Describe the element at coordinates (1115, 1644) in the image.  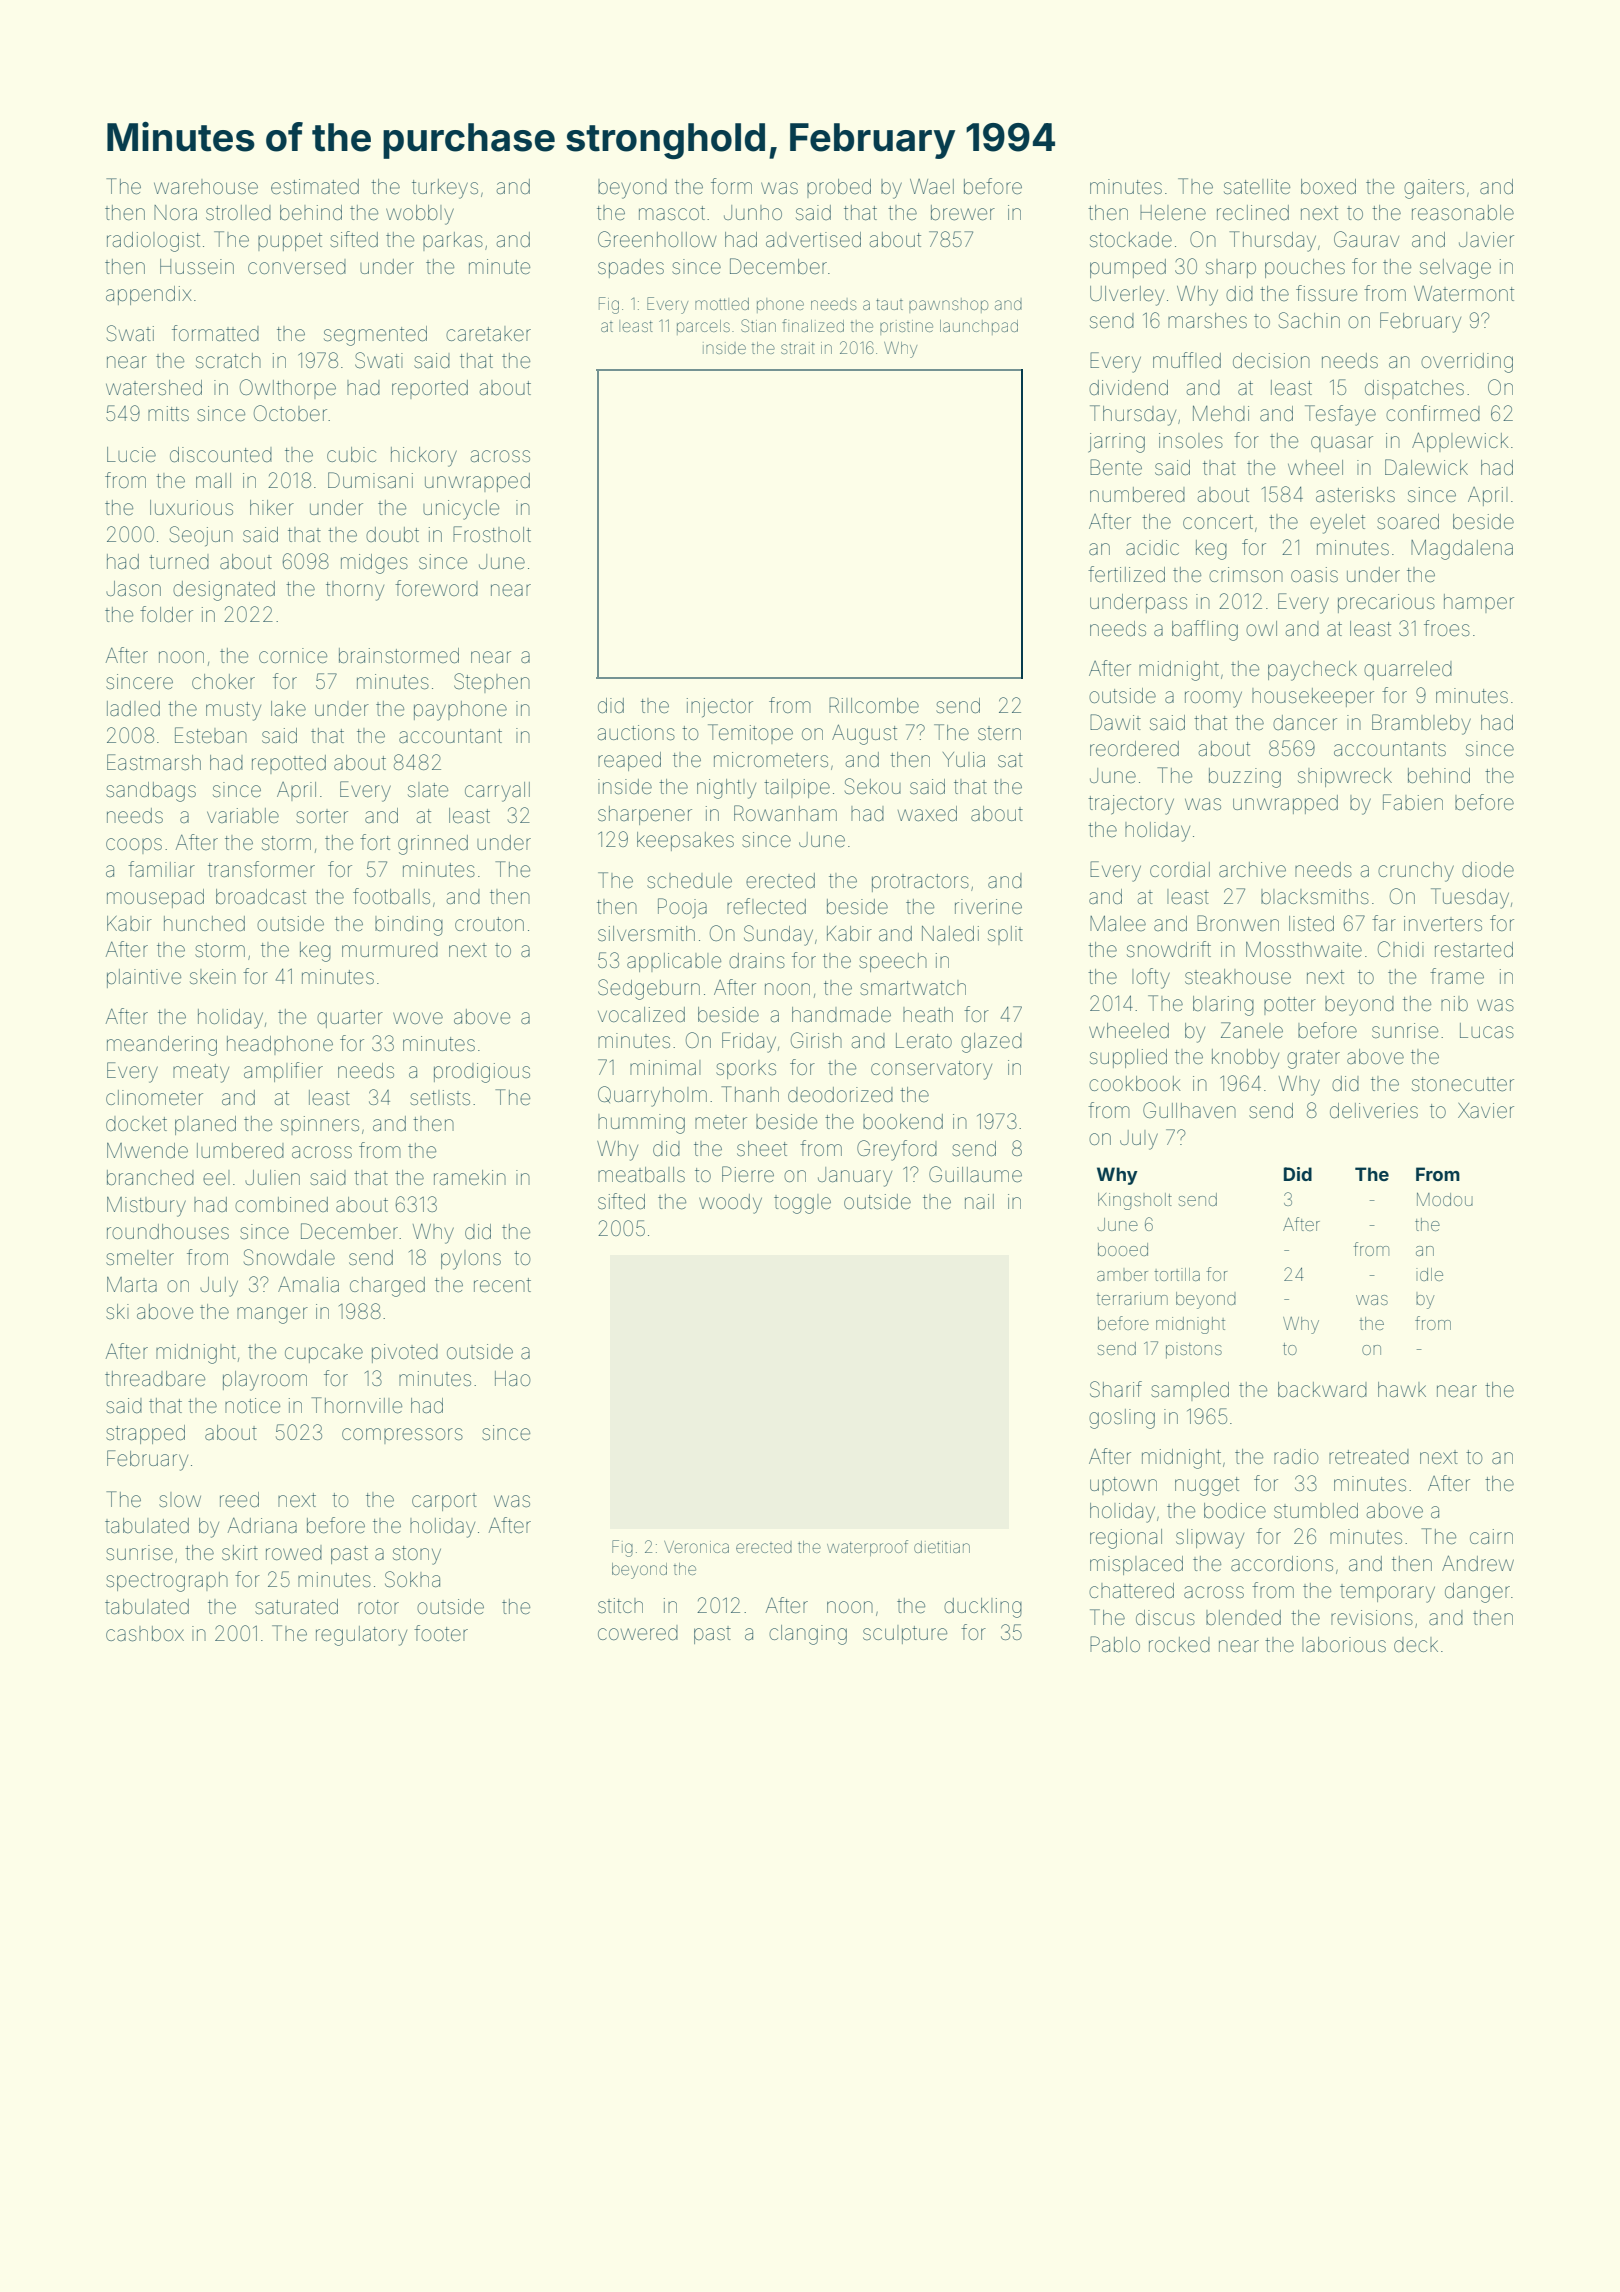
I see `Pablo` at that location.
